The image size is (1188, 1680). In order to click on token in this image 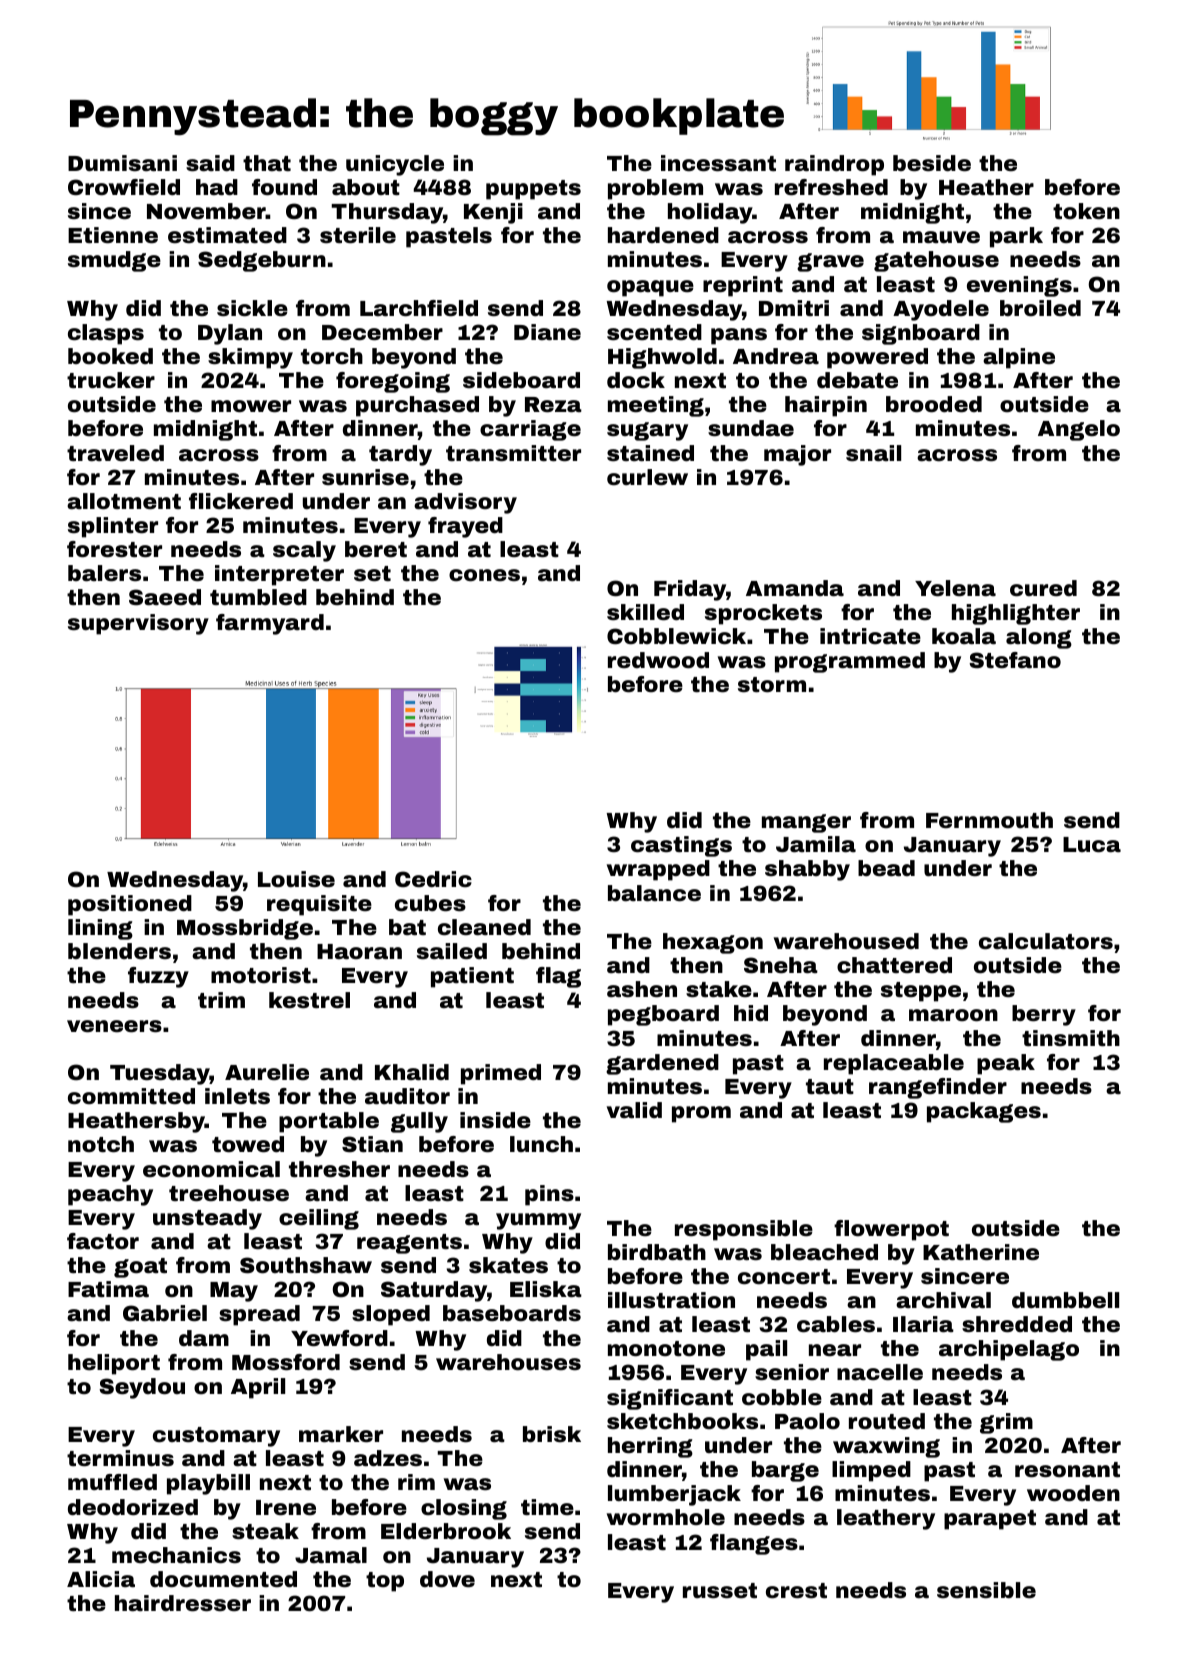, I will do `click(1086, 211)`.
